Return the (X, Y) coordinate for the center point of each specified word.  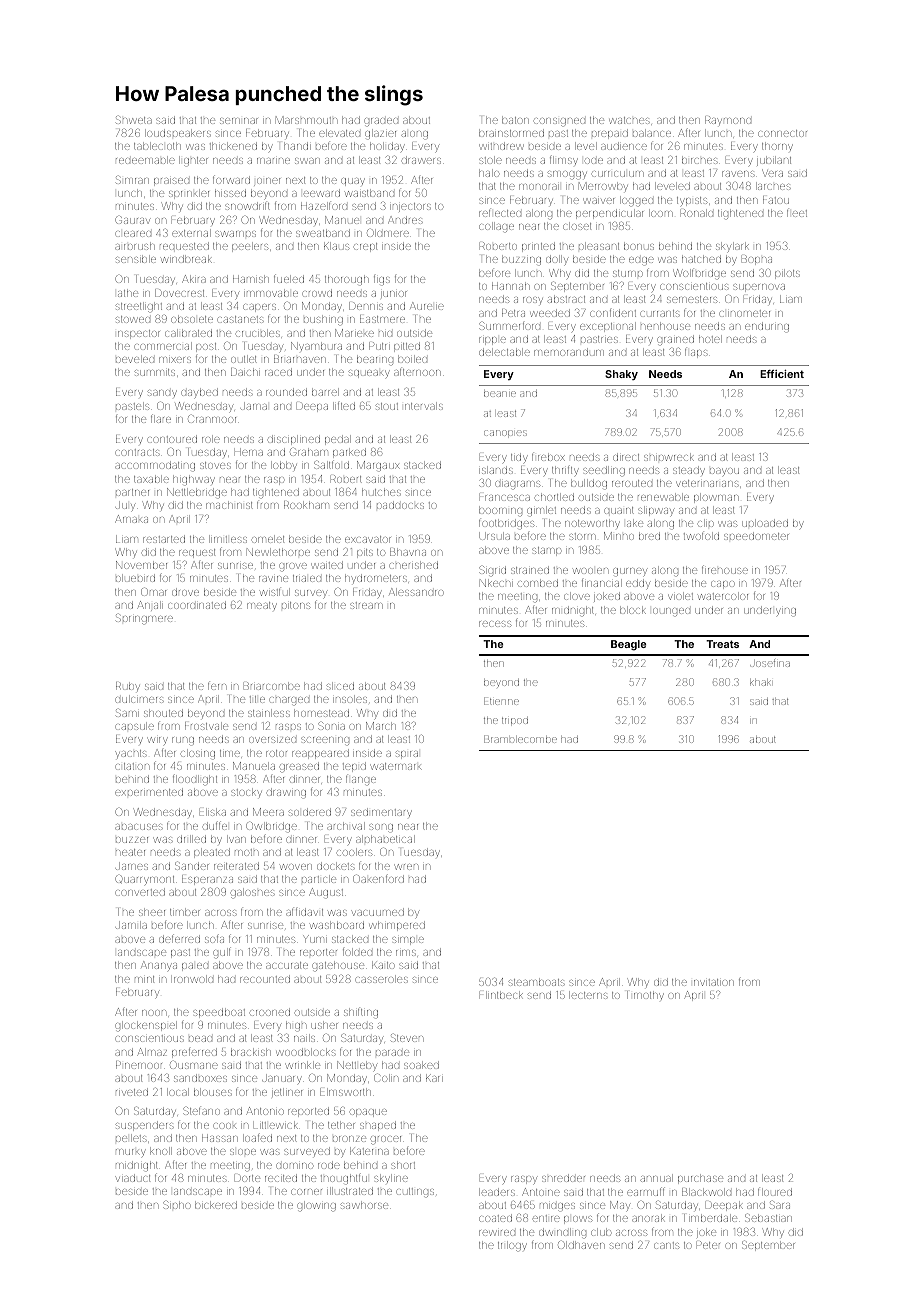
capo (723, 585)
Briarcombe (272, 686)
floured (775, 1192)
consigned (560, 122)
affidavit (304, 912)
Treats (722, 644)
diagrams (518, 485)
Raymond (728, 120)
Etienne (501, 701)
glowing (316, 1206)
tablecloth (157, 146)
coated (495, 1218)
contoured (172, 439)
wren (406, 867)
